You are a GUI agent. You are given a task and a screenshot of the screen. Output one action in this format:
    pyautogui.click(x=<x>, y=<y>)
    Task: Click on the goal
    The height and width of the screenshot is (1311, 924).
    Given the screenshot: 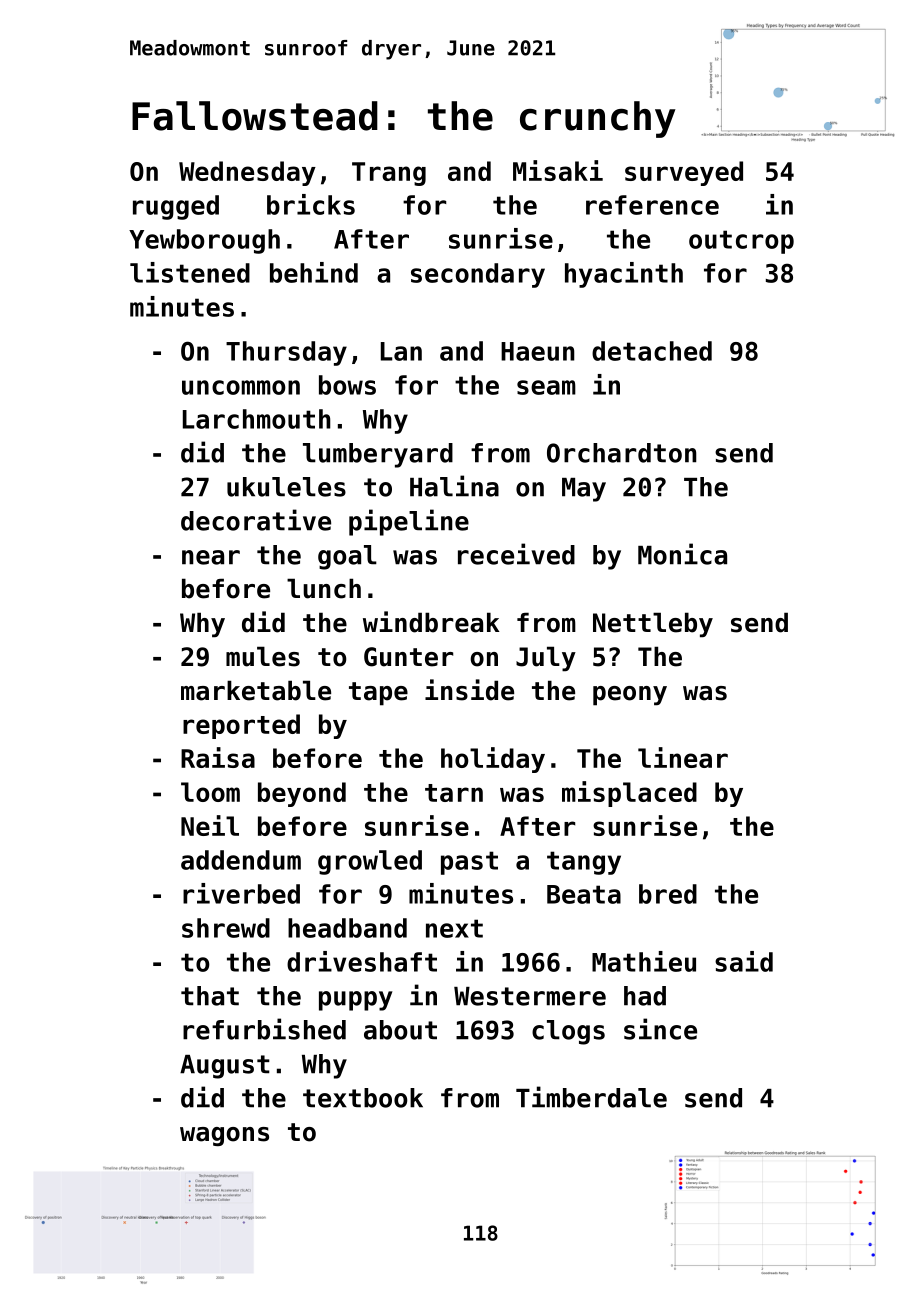 What is the action you would take?
    pyautogui.click(x=347, y=557)
